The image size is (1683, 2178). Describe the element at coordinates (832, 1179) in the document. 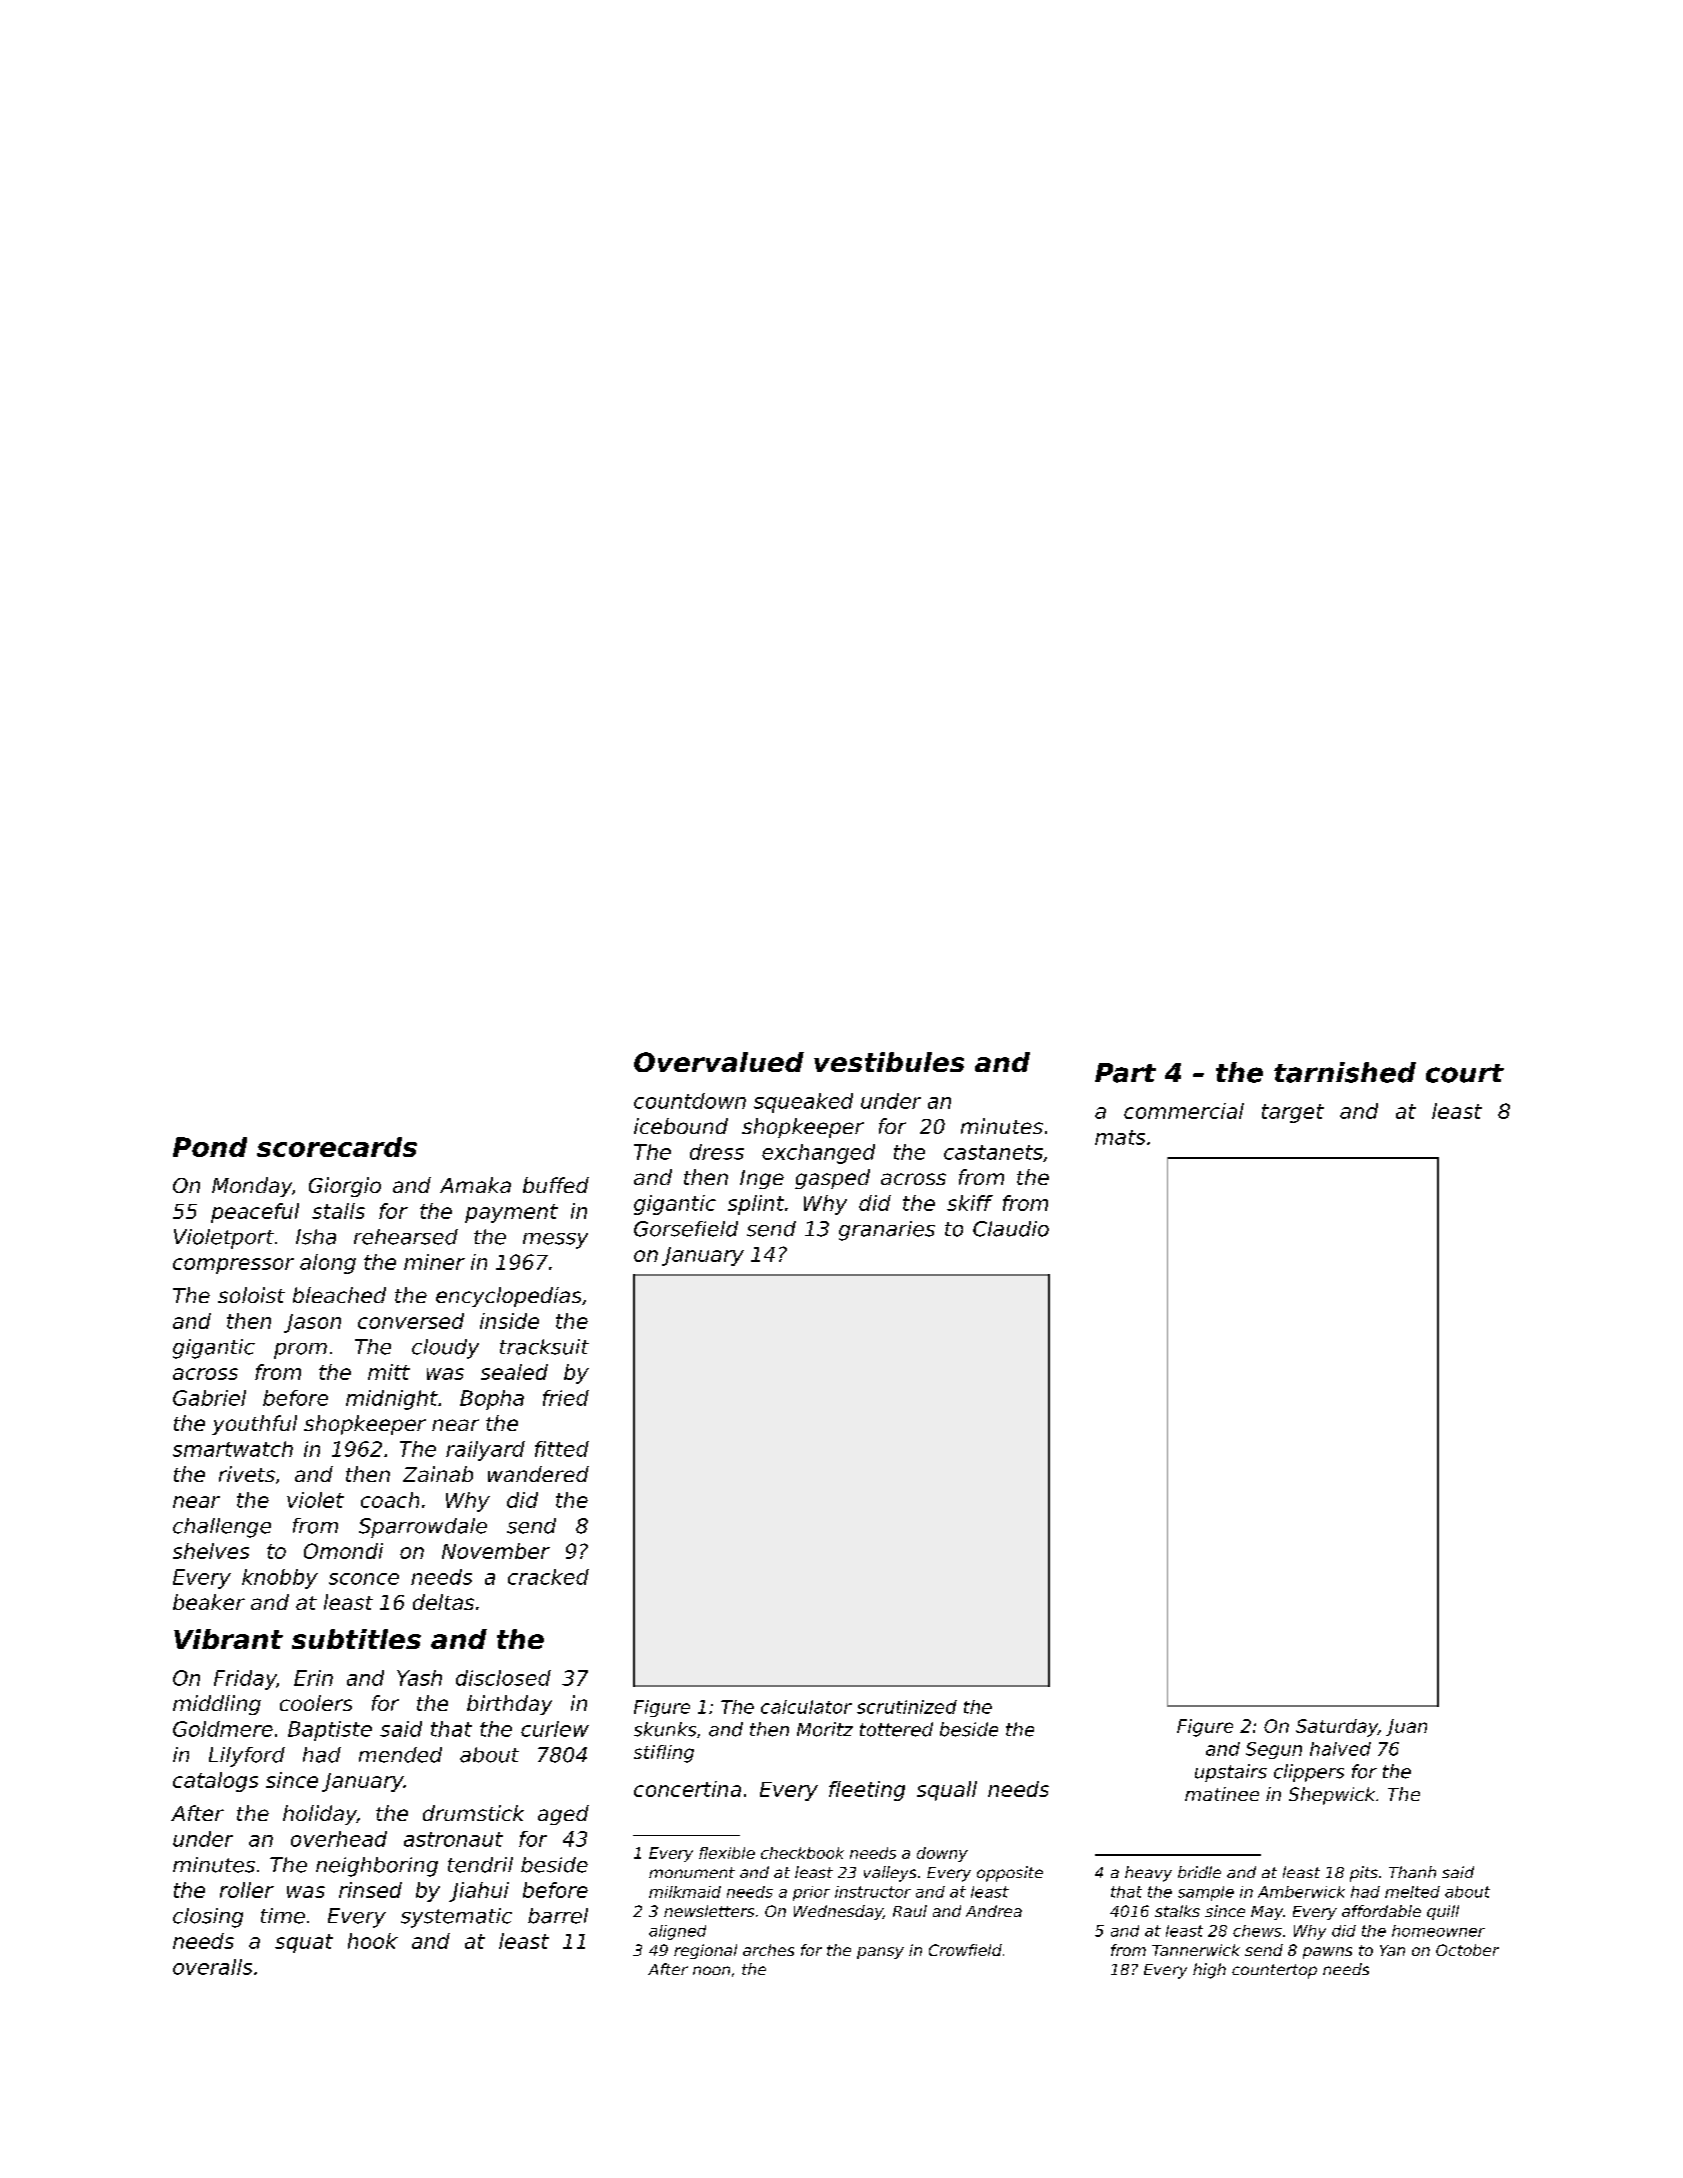

I see `gasped` at that location.
